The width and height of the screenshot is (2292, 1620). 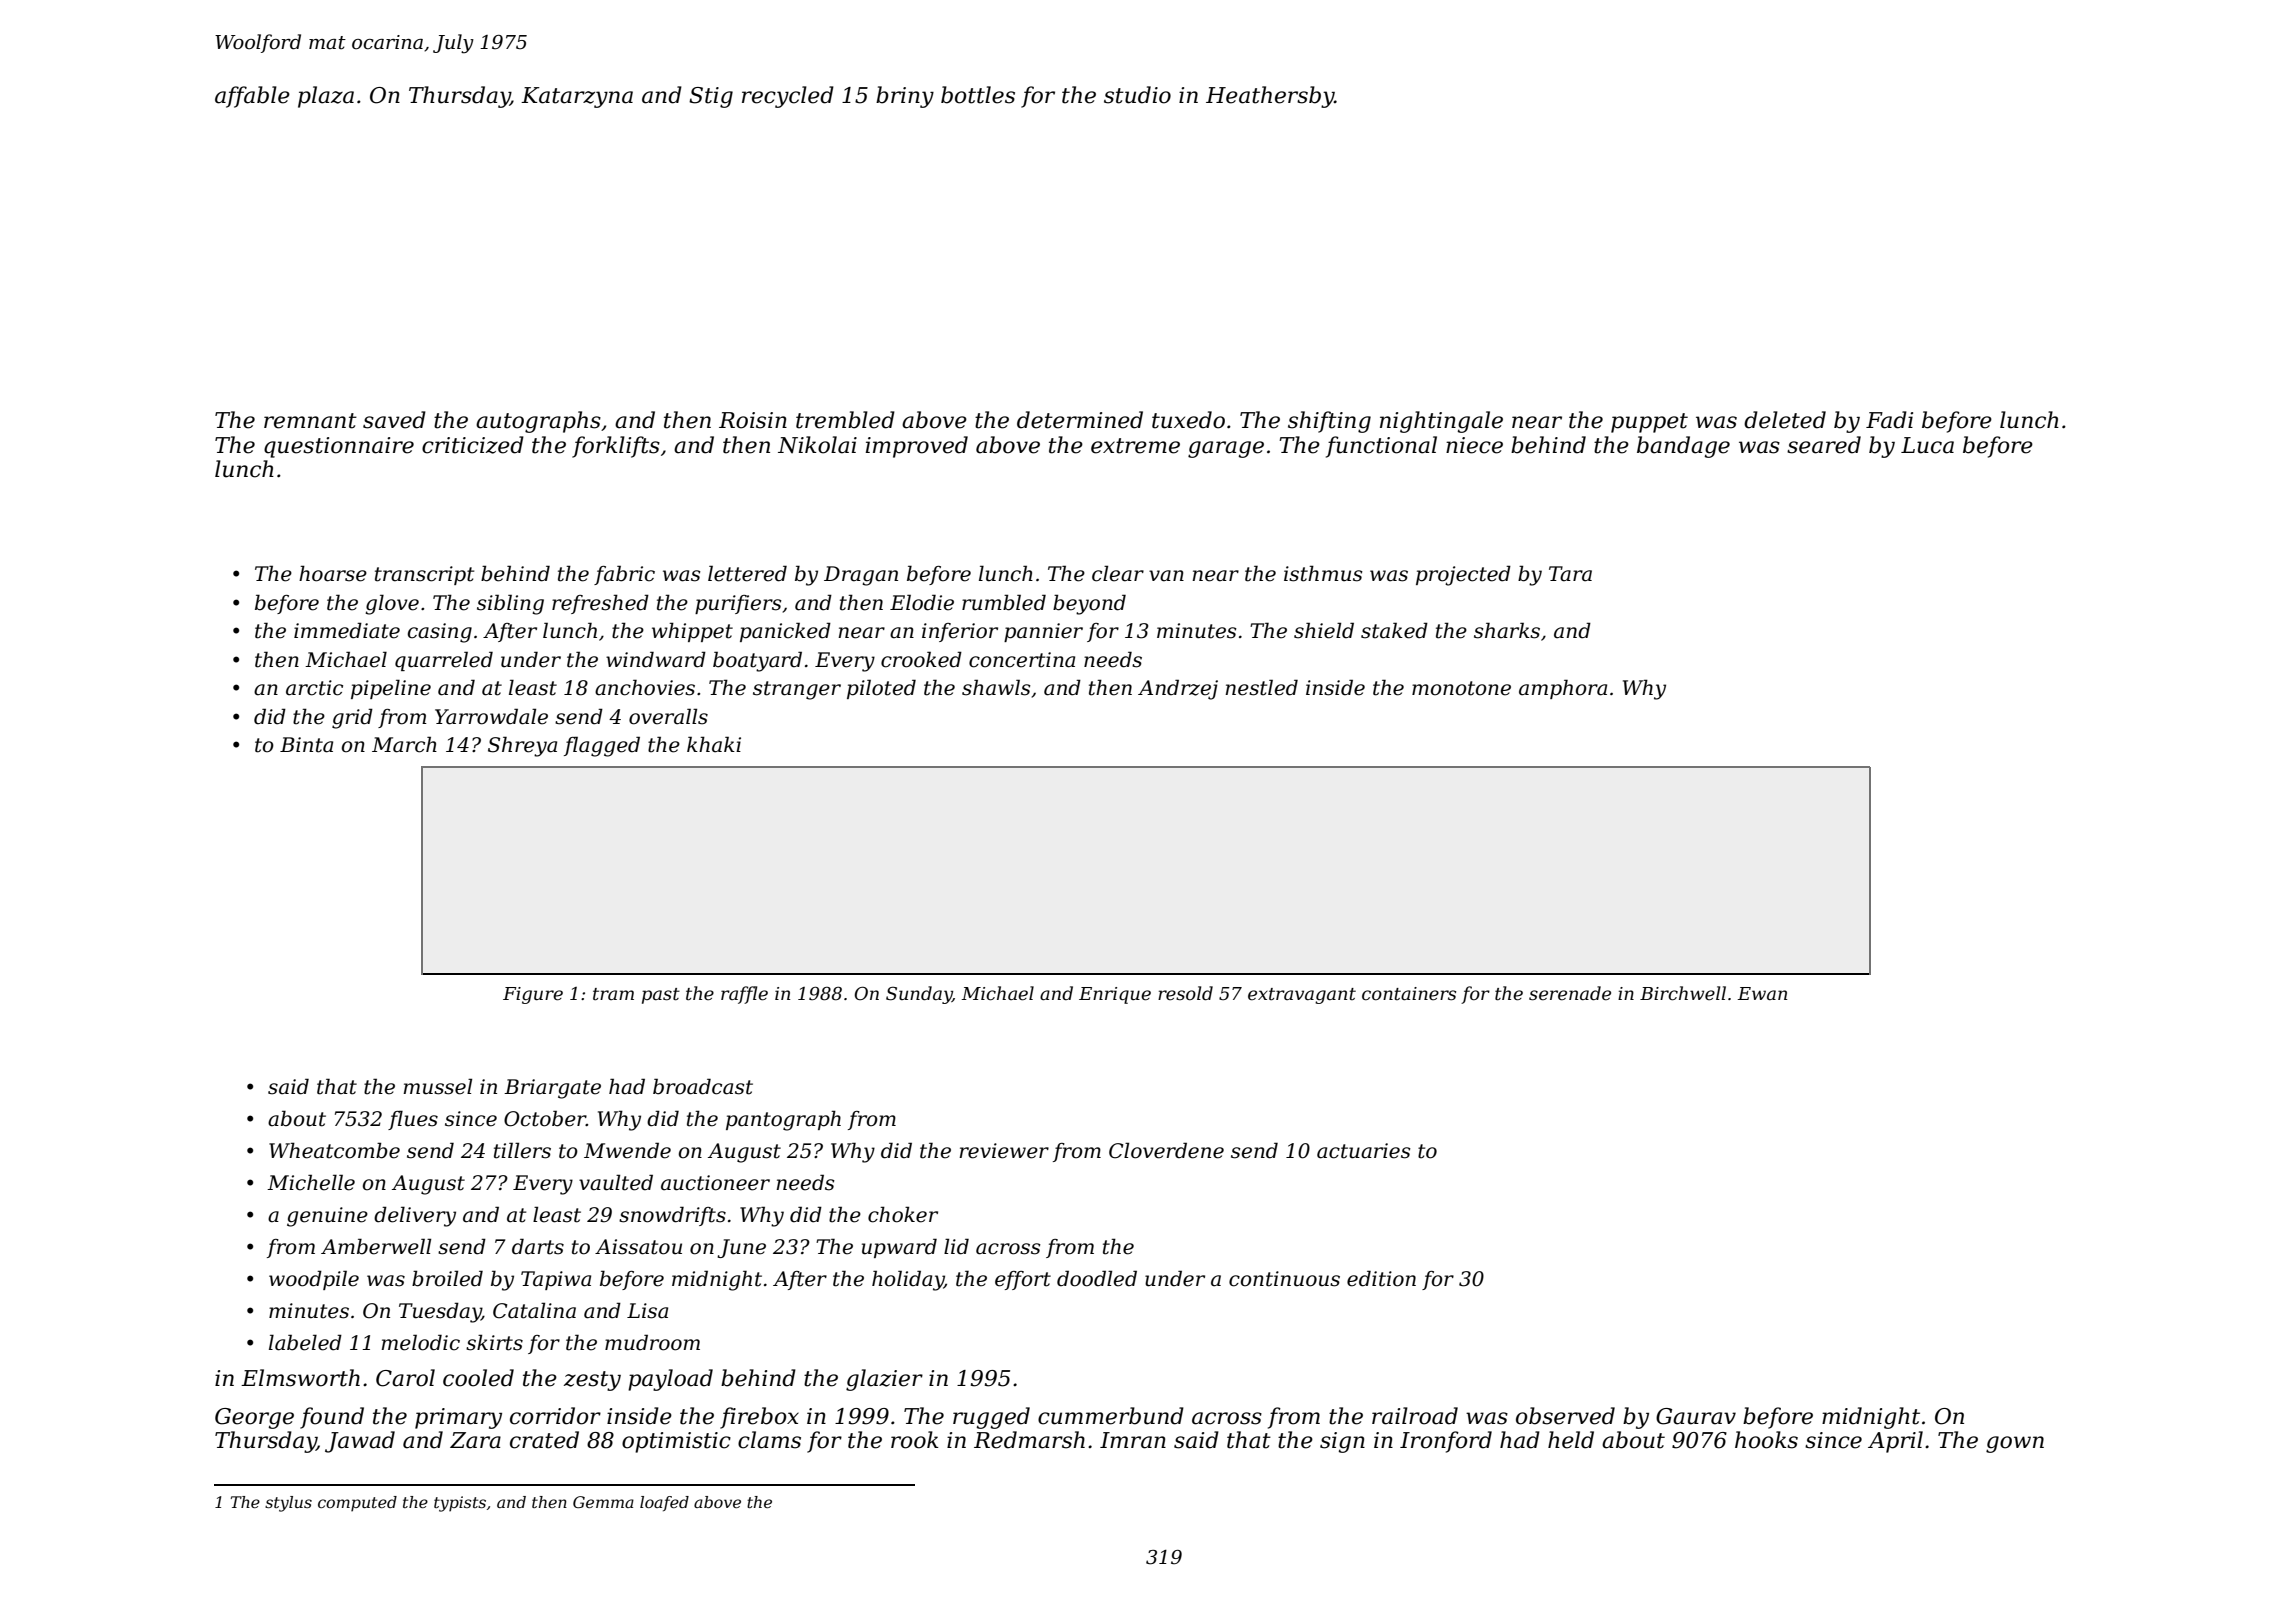 What do you see at coordinates (1178, 689) in the screenshot?
I see `Andrzej` at bounding box center [1178, 689].
